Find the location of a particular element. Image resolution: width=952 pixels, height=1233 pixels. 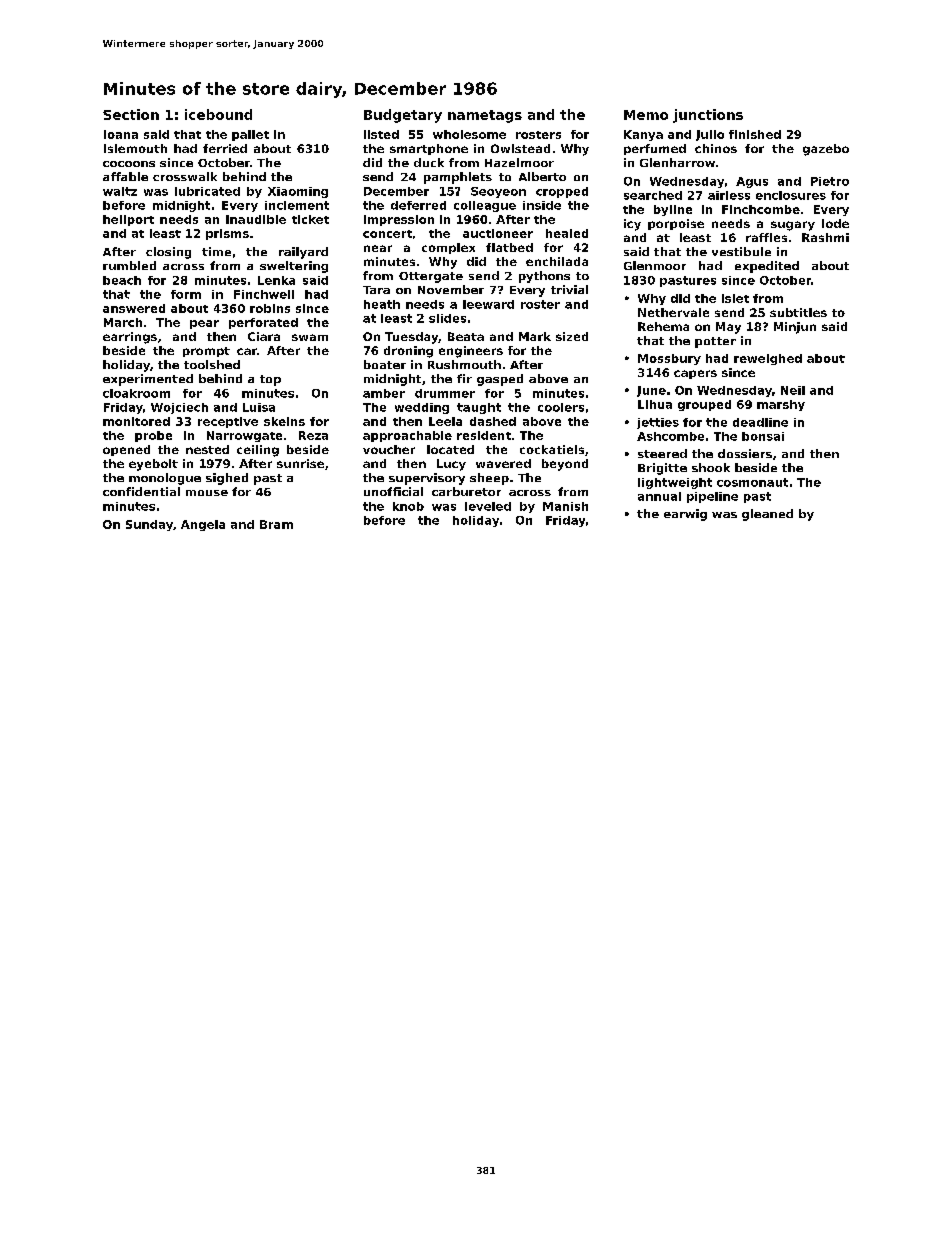

Memo is located at coordinates (646, 115).
